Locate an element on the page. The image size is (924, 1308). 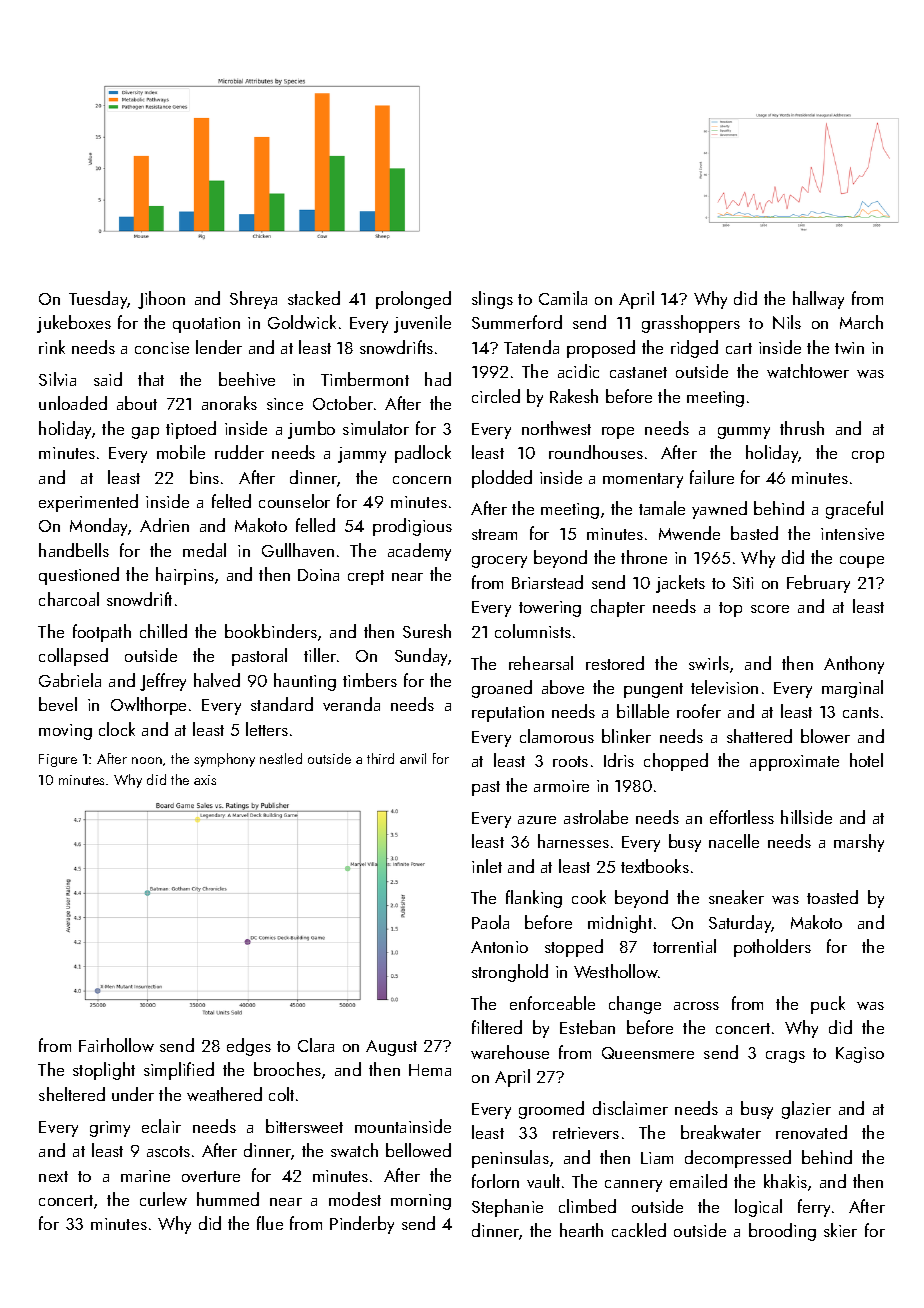
morning is located at coordinates (421, 1202).
